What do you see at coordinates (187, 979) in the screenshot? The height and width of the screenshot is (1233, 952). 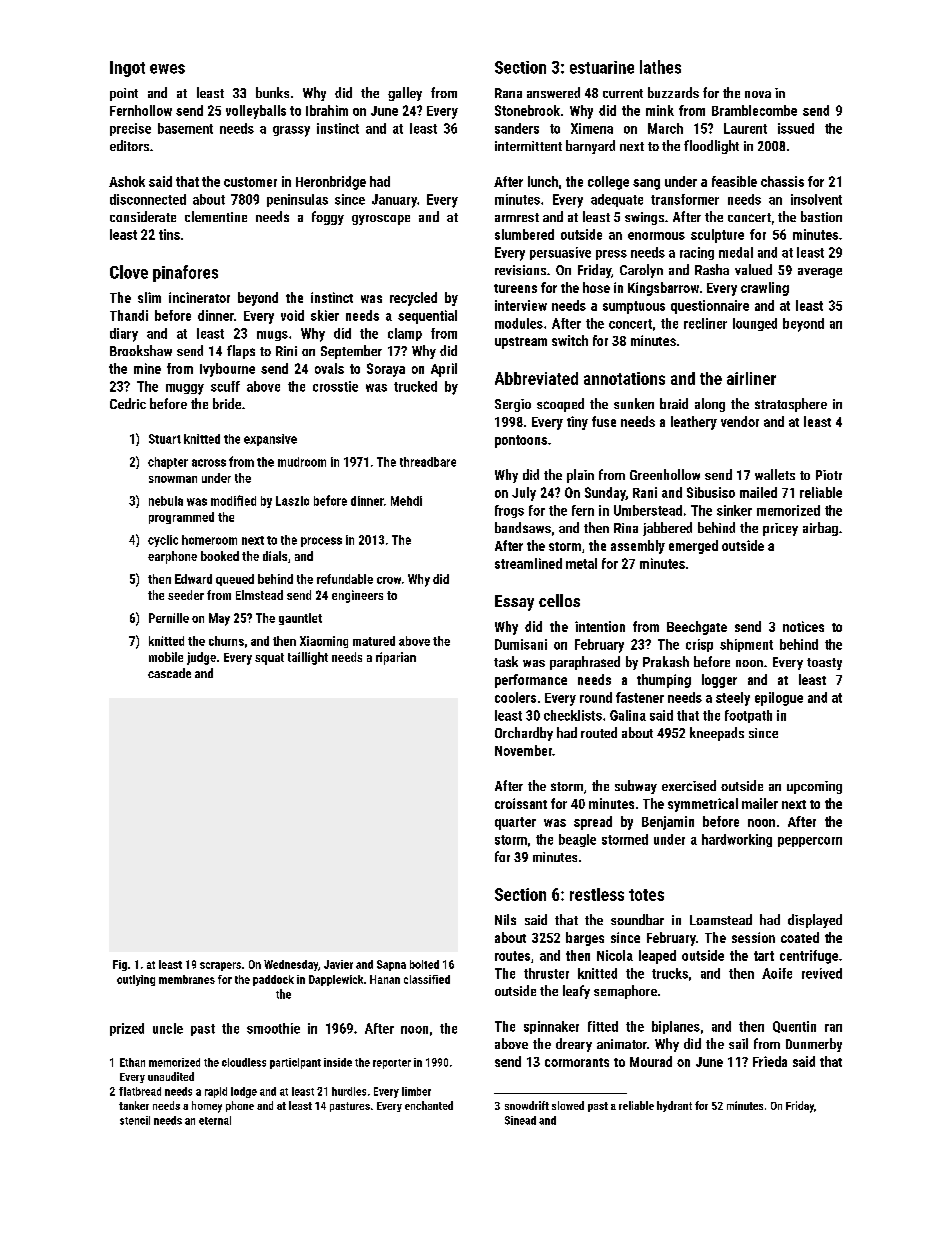 I see `membranes` at bounding box center [187, 979].
